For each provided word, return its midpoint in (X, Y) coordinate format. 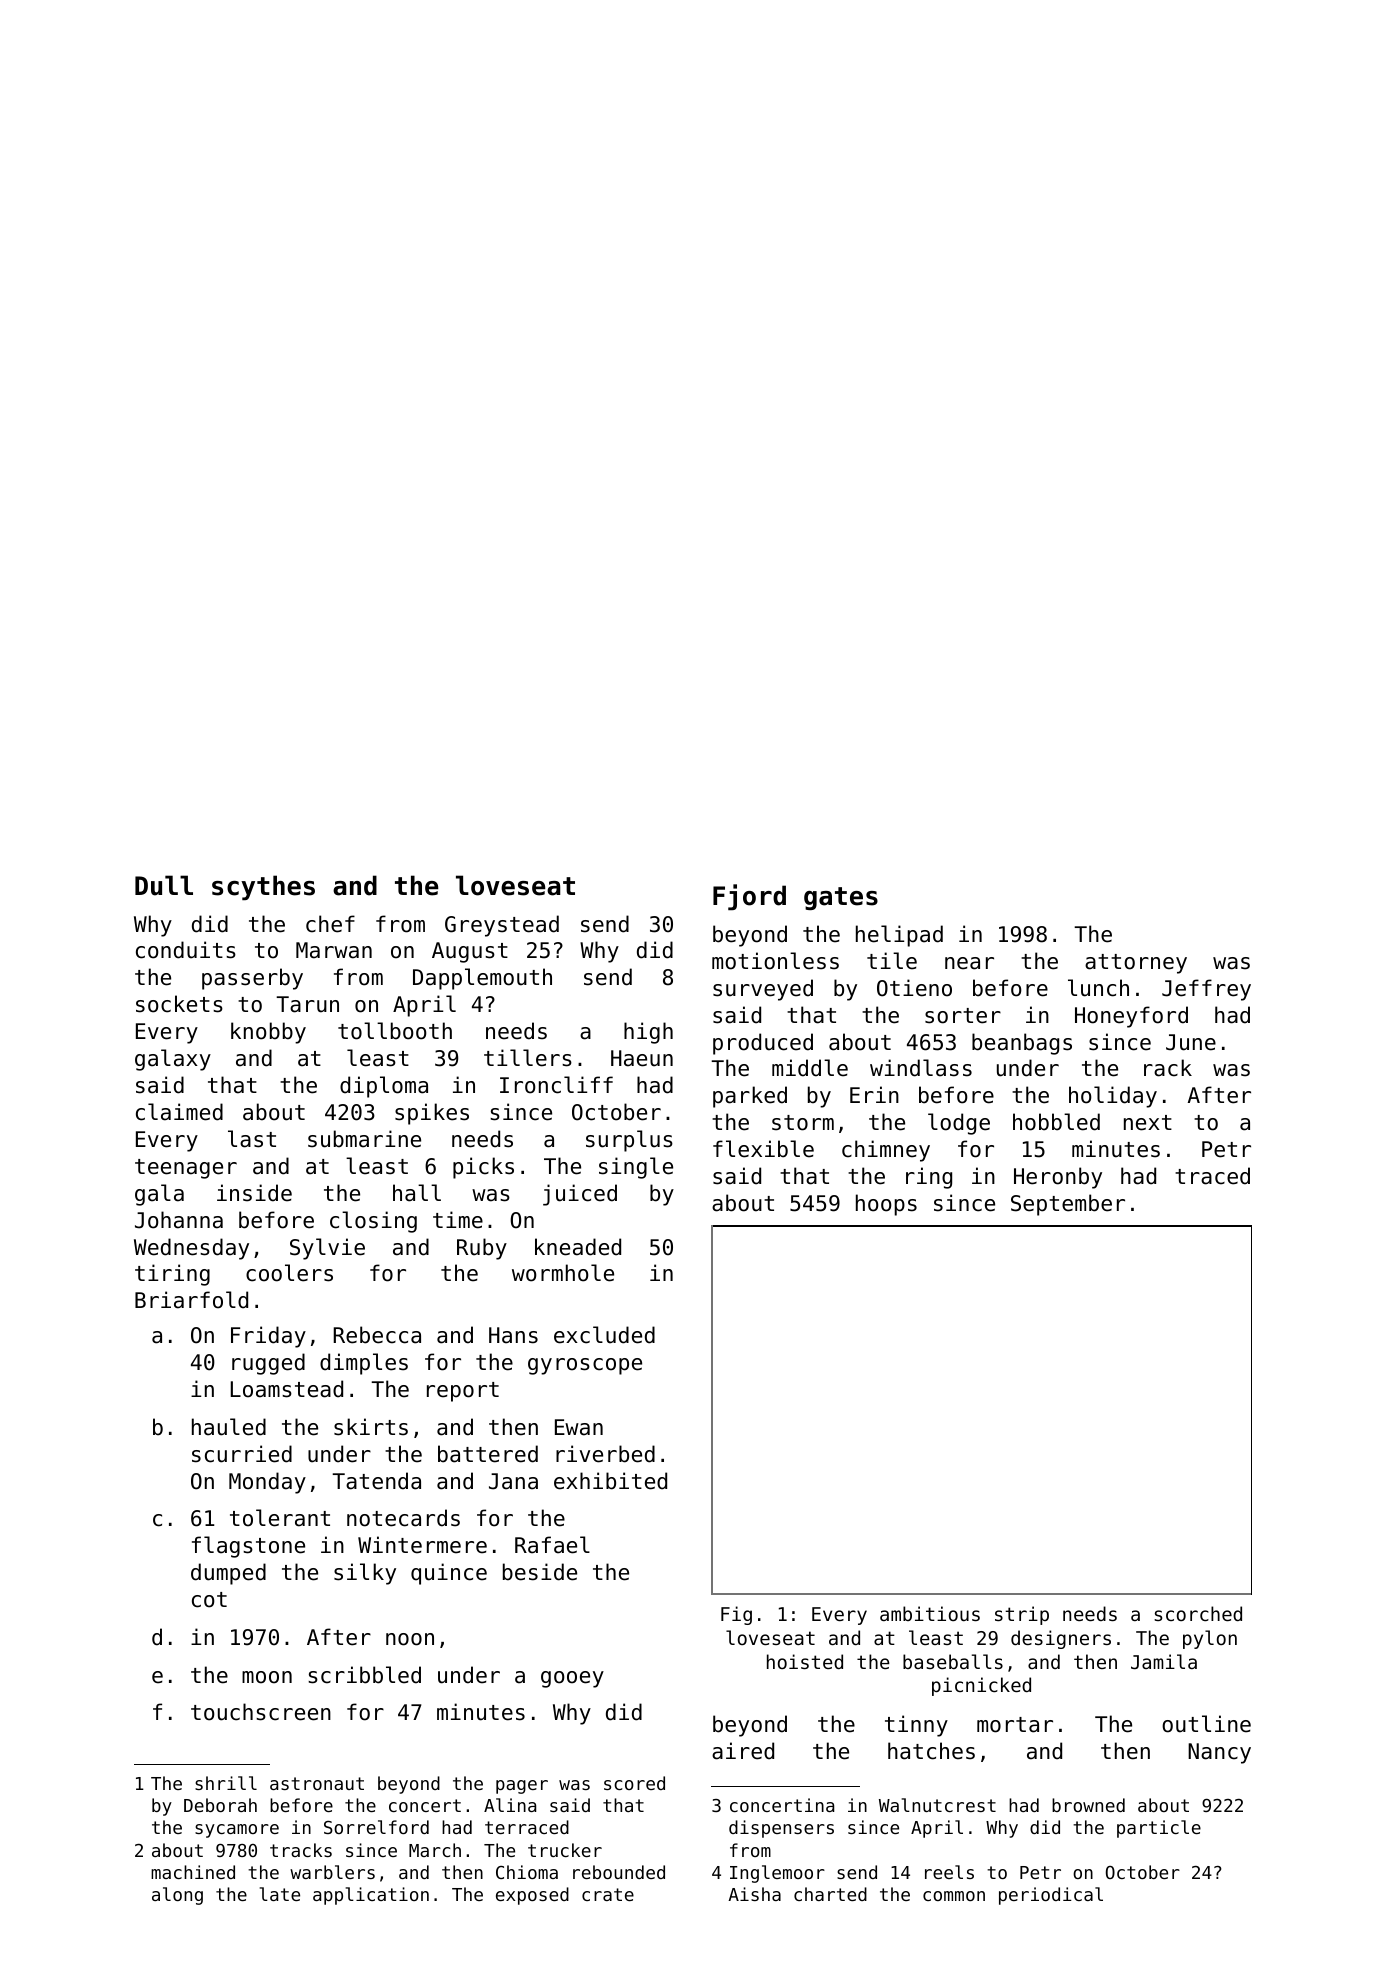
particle (1159, 1829)
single (636, 1168)
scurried (242, 1454)
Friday (268, 1337)
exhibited (610, 1481)
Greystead (502, 926)
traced (1212, 1176)
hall (417, 1193)
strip (1022, 1615)
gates (841, 898)
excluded (604, 1335)
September (1068, 1205)
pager (522, 1787)
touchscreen (261, 1712)
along (177, 1896)
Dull (164, 885)
